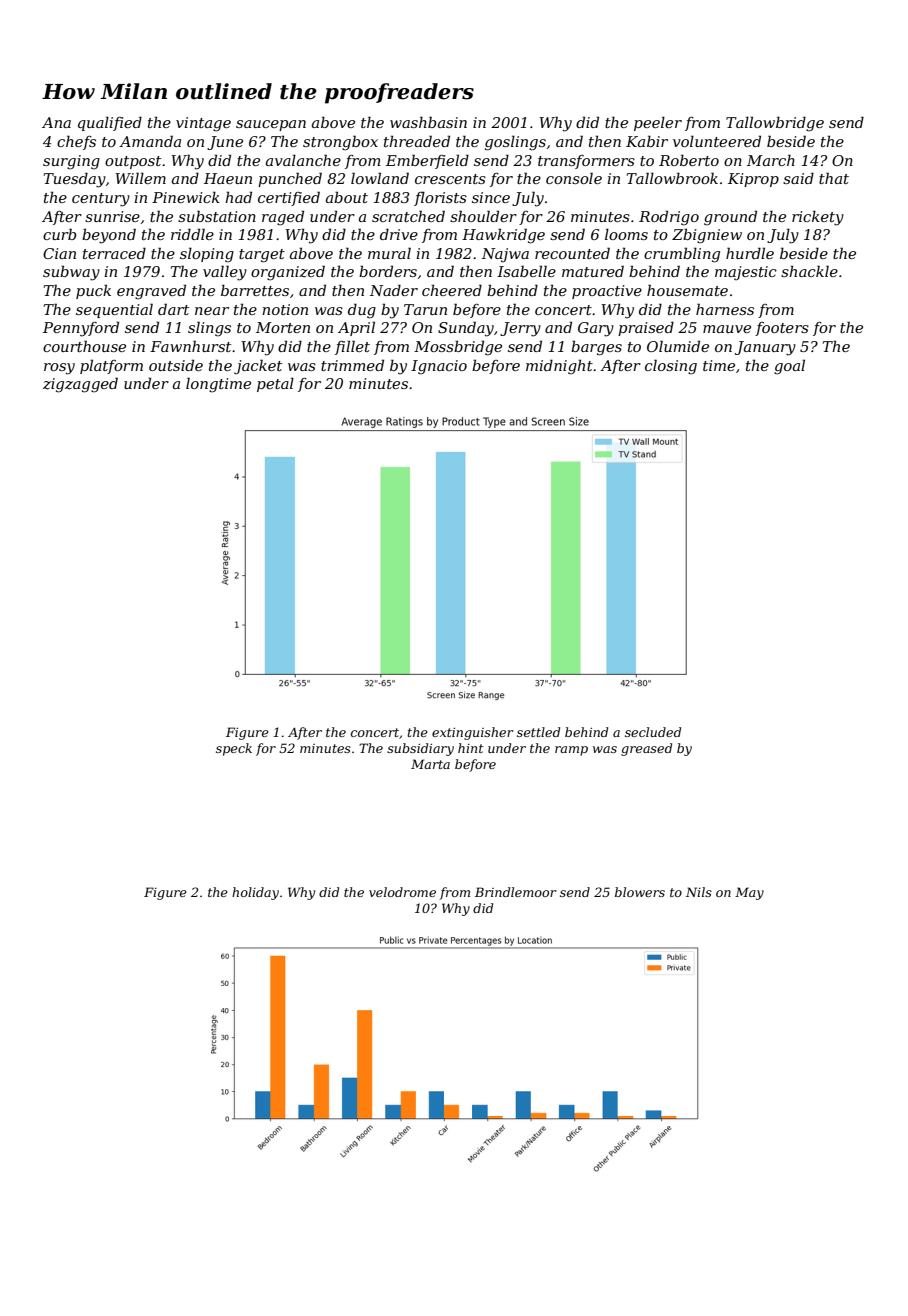 Image resolution: width=908 pixels, height=1316 pixels. Describe the element at coordinates (81, 329) in the document. I see `Pennyford` at that location.
